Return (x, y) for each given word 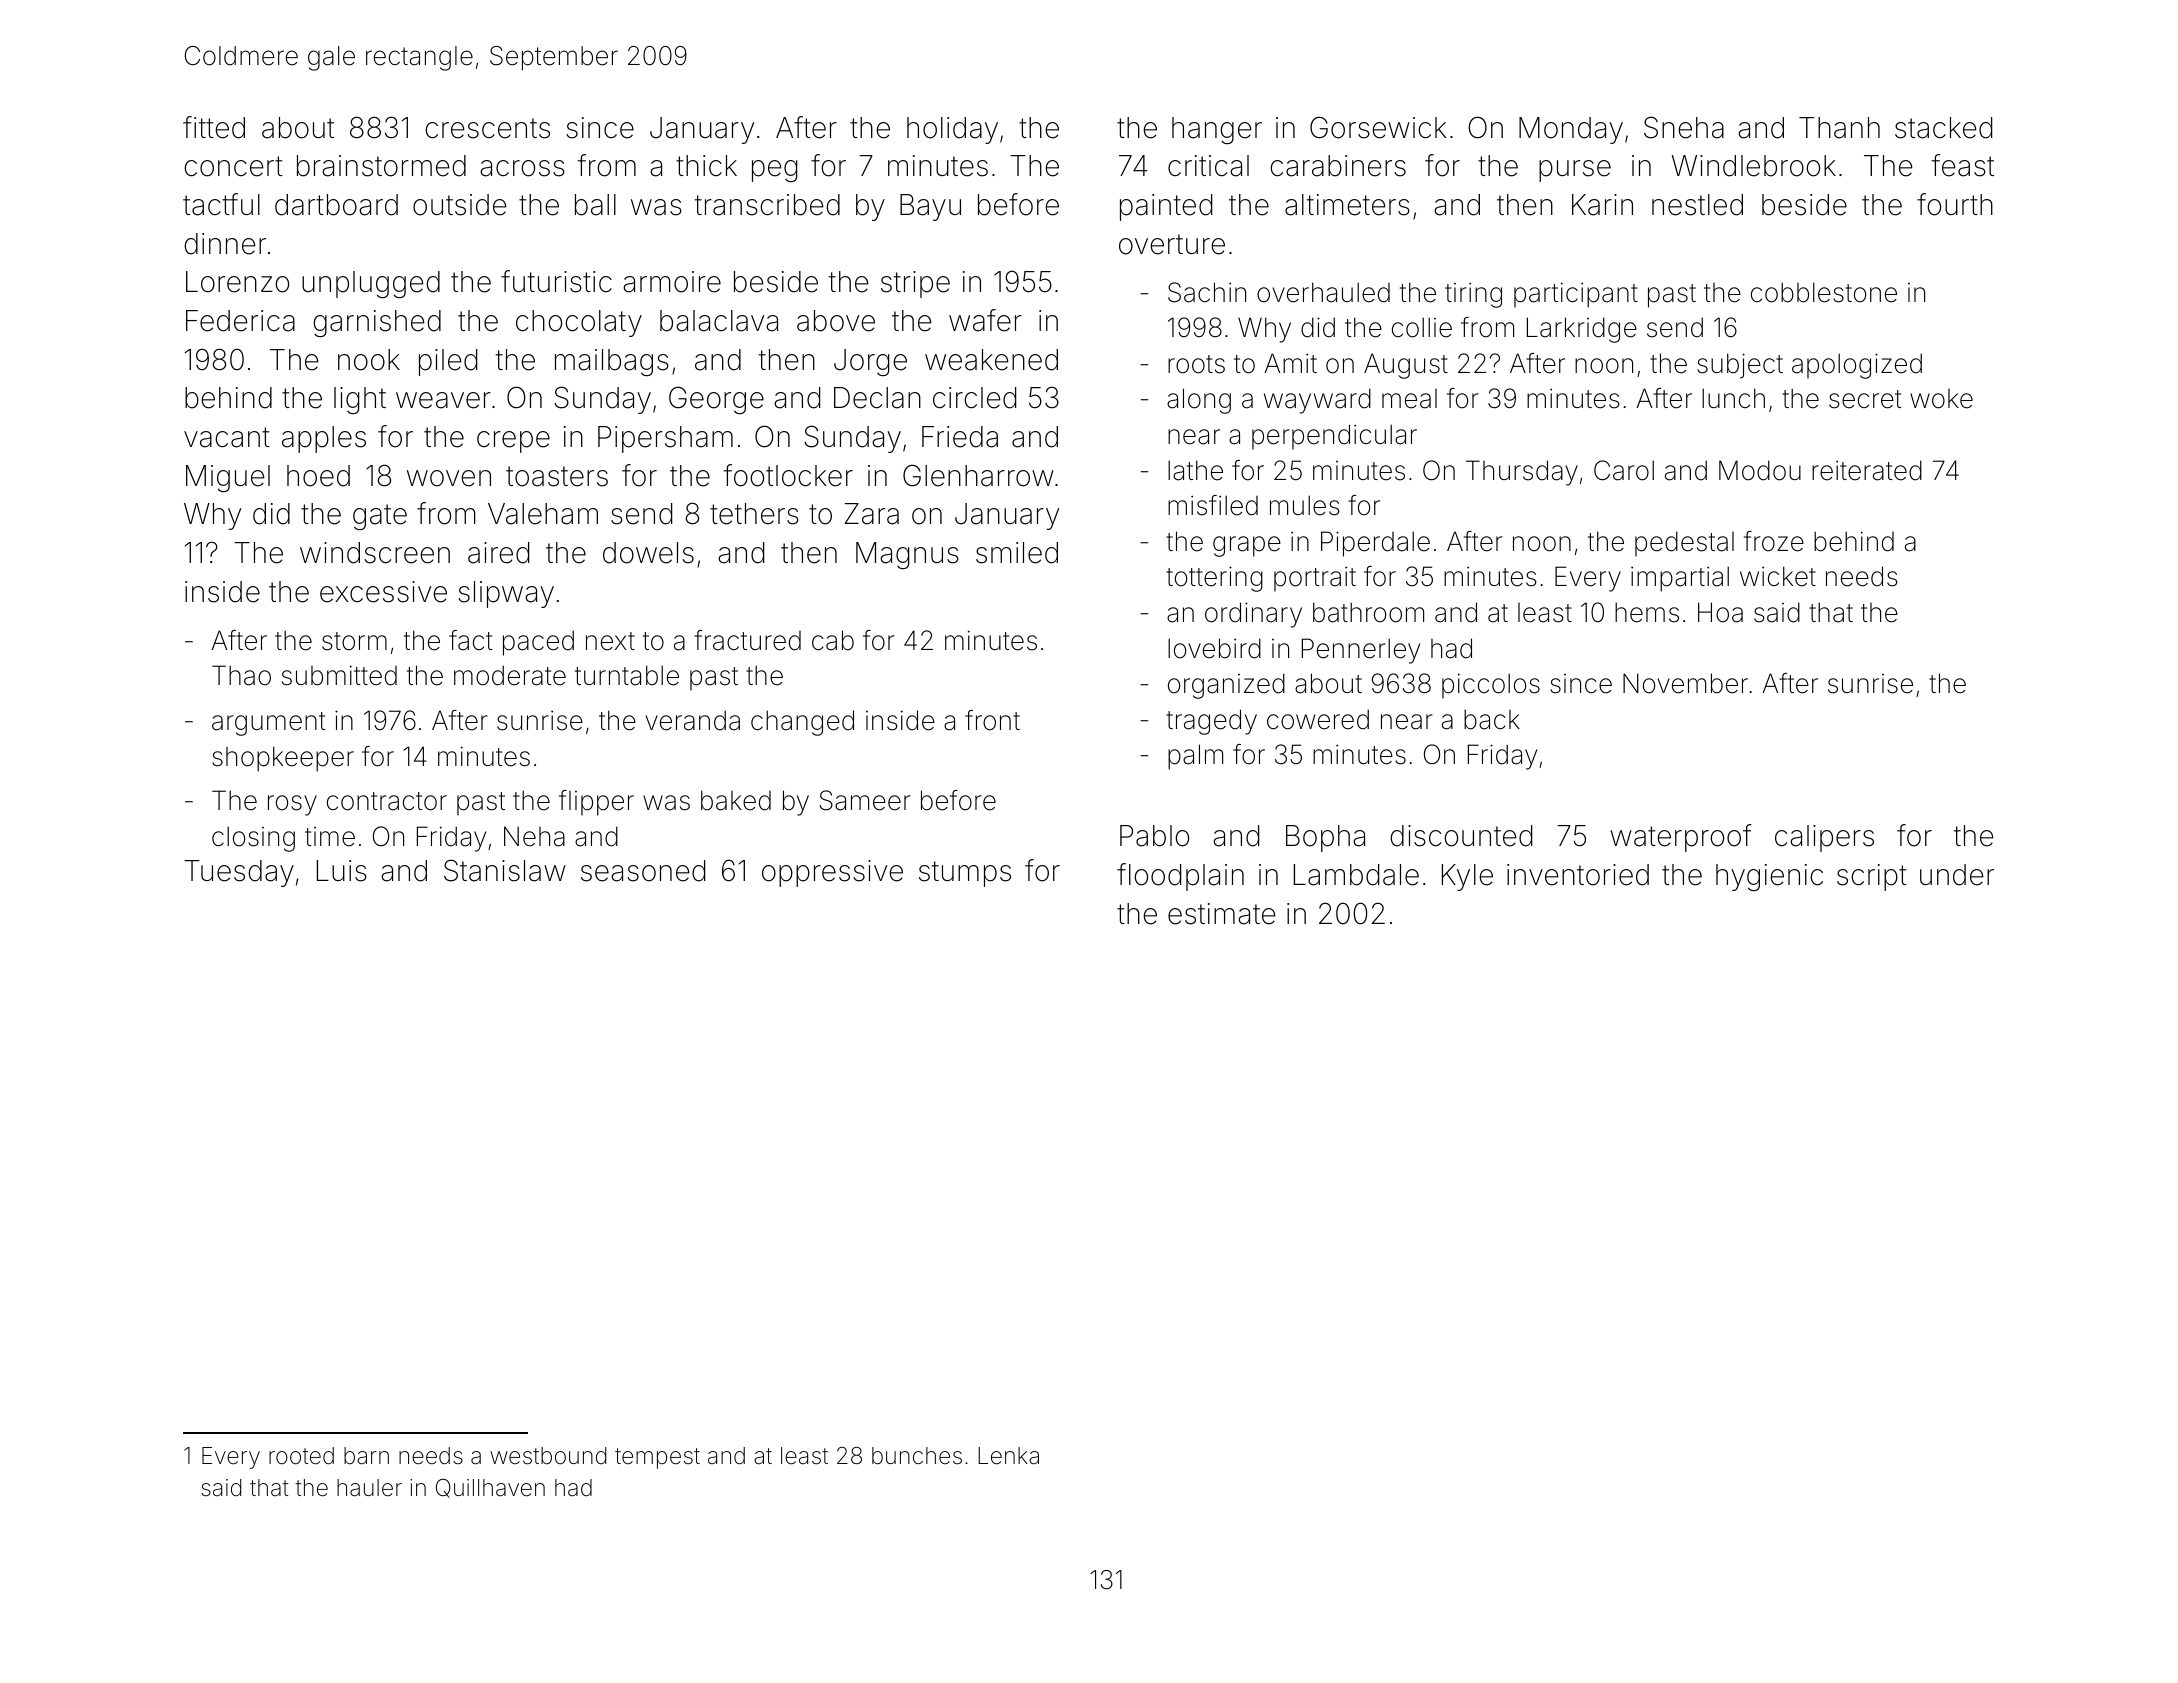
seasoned (643, 871)
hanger (1217, 130)
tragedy (1211, 722)
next (610, 641)
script (1872, 877)
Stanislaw (505, 870)
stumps (965, 874)
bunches (917, 1456)
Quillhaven (490, 1488)
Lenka (1008, 1456)
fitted (214, 127)
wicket (1778, 576)
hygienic (1769, 877)
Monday (1571, 130)
